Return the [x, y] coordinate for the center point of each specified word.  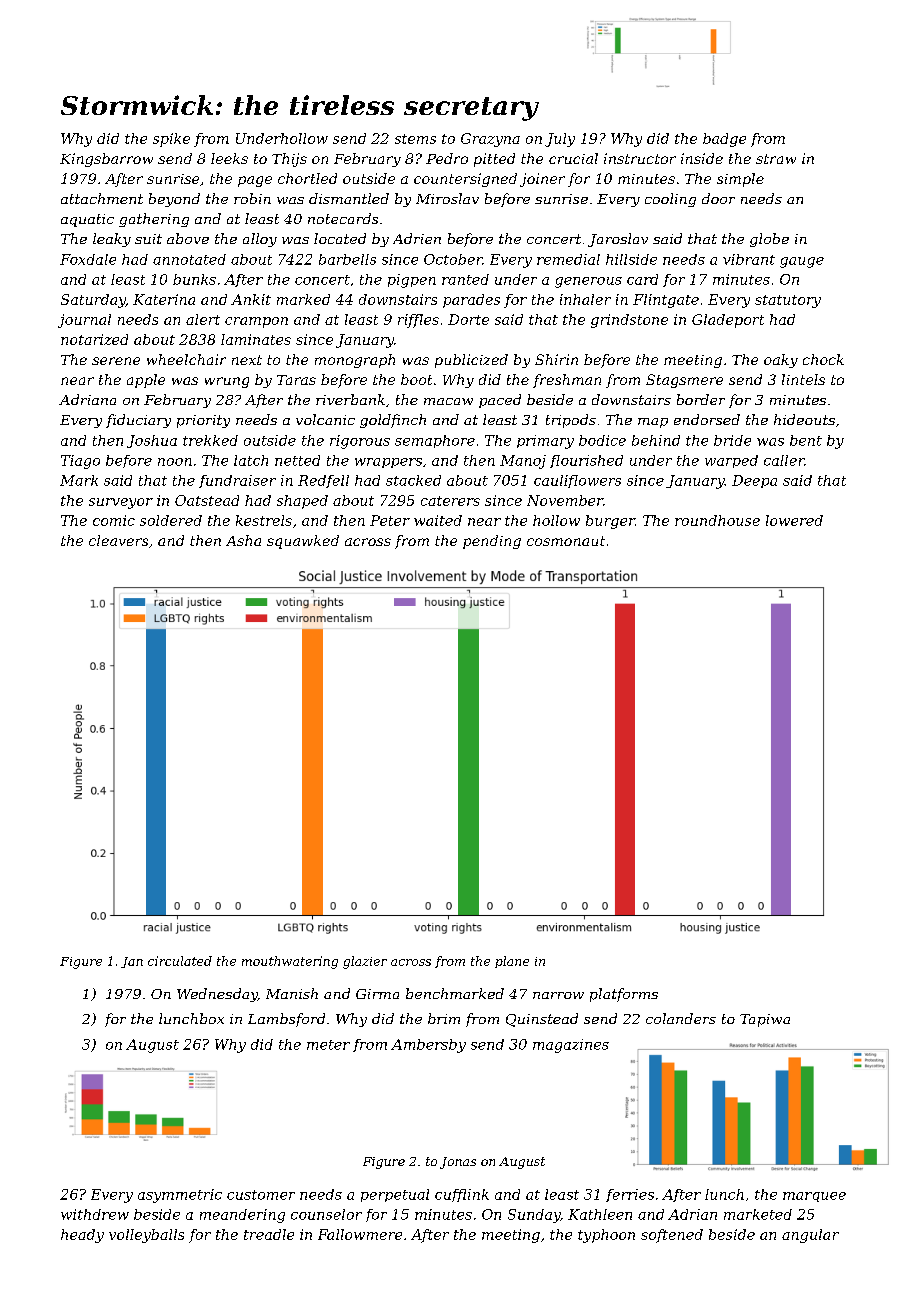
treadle [269, 1234]
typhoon [606, 1236]
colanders [681, 1018]
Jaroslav [618, 240]
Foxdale [88, 259]
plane [512, 962]
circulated [180, 961]
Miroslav [447, 198]
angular [810, 1236]
